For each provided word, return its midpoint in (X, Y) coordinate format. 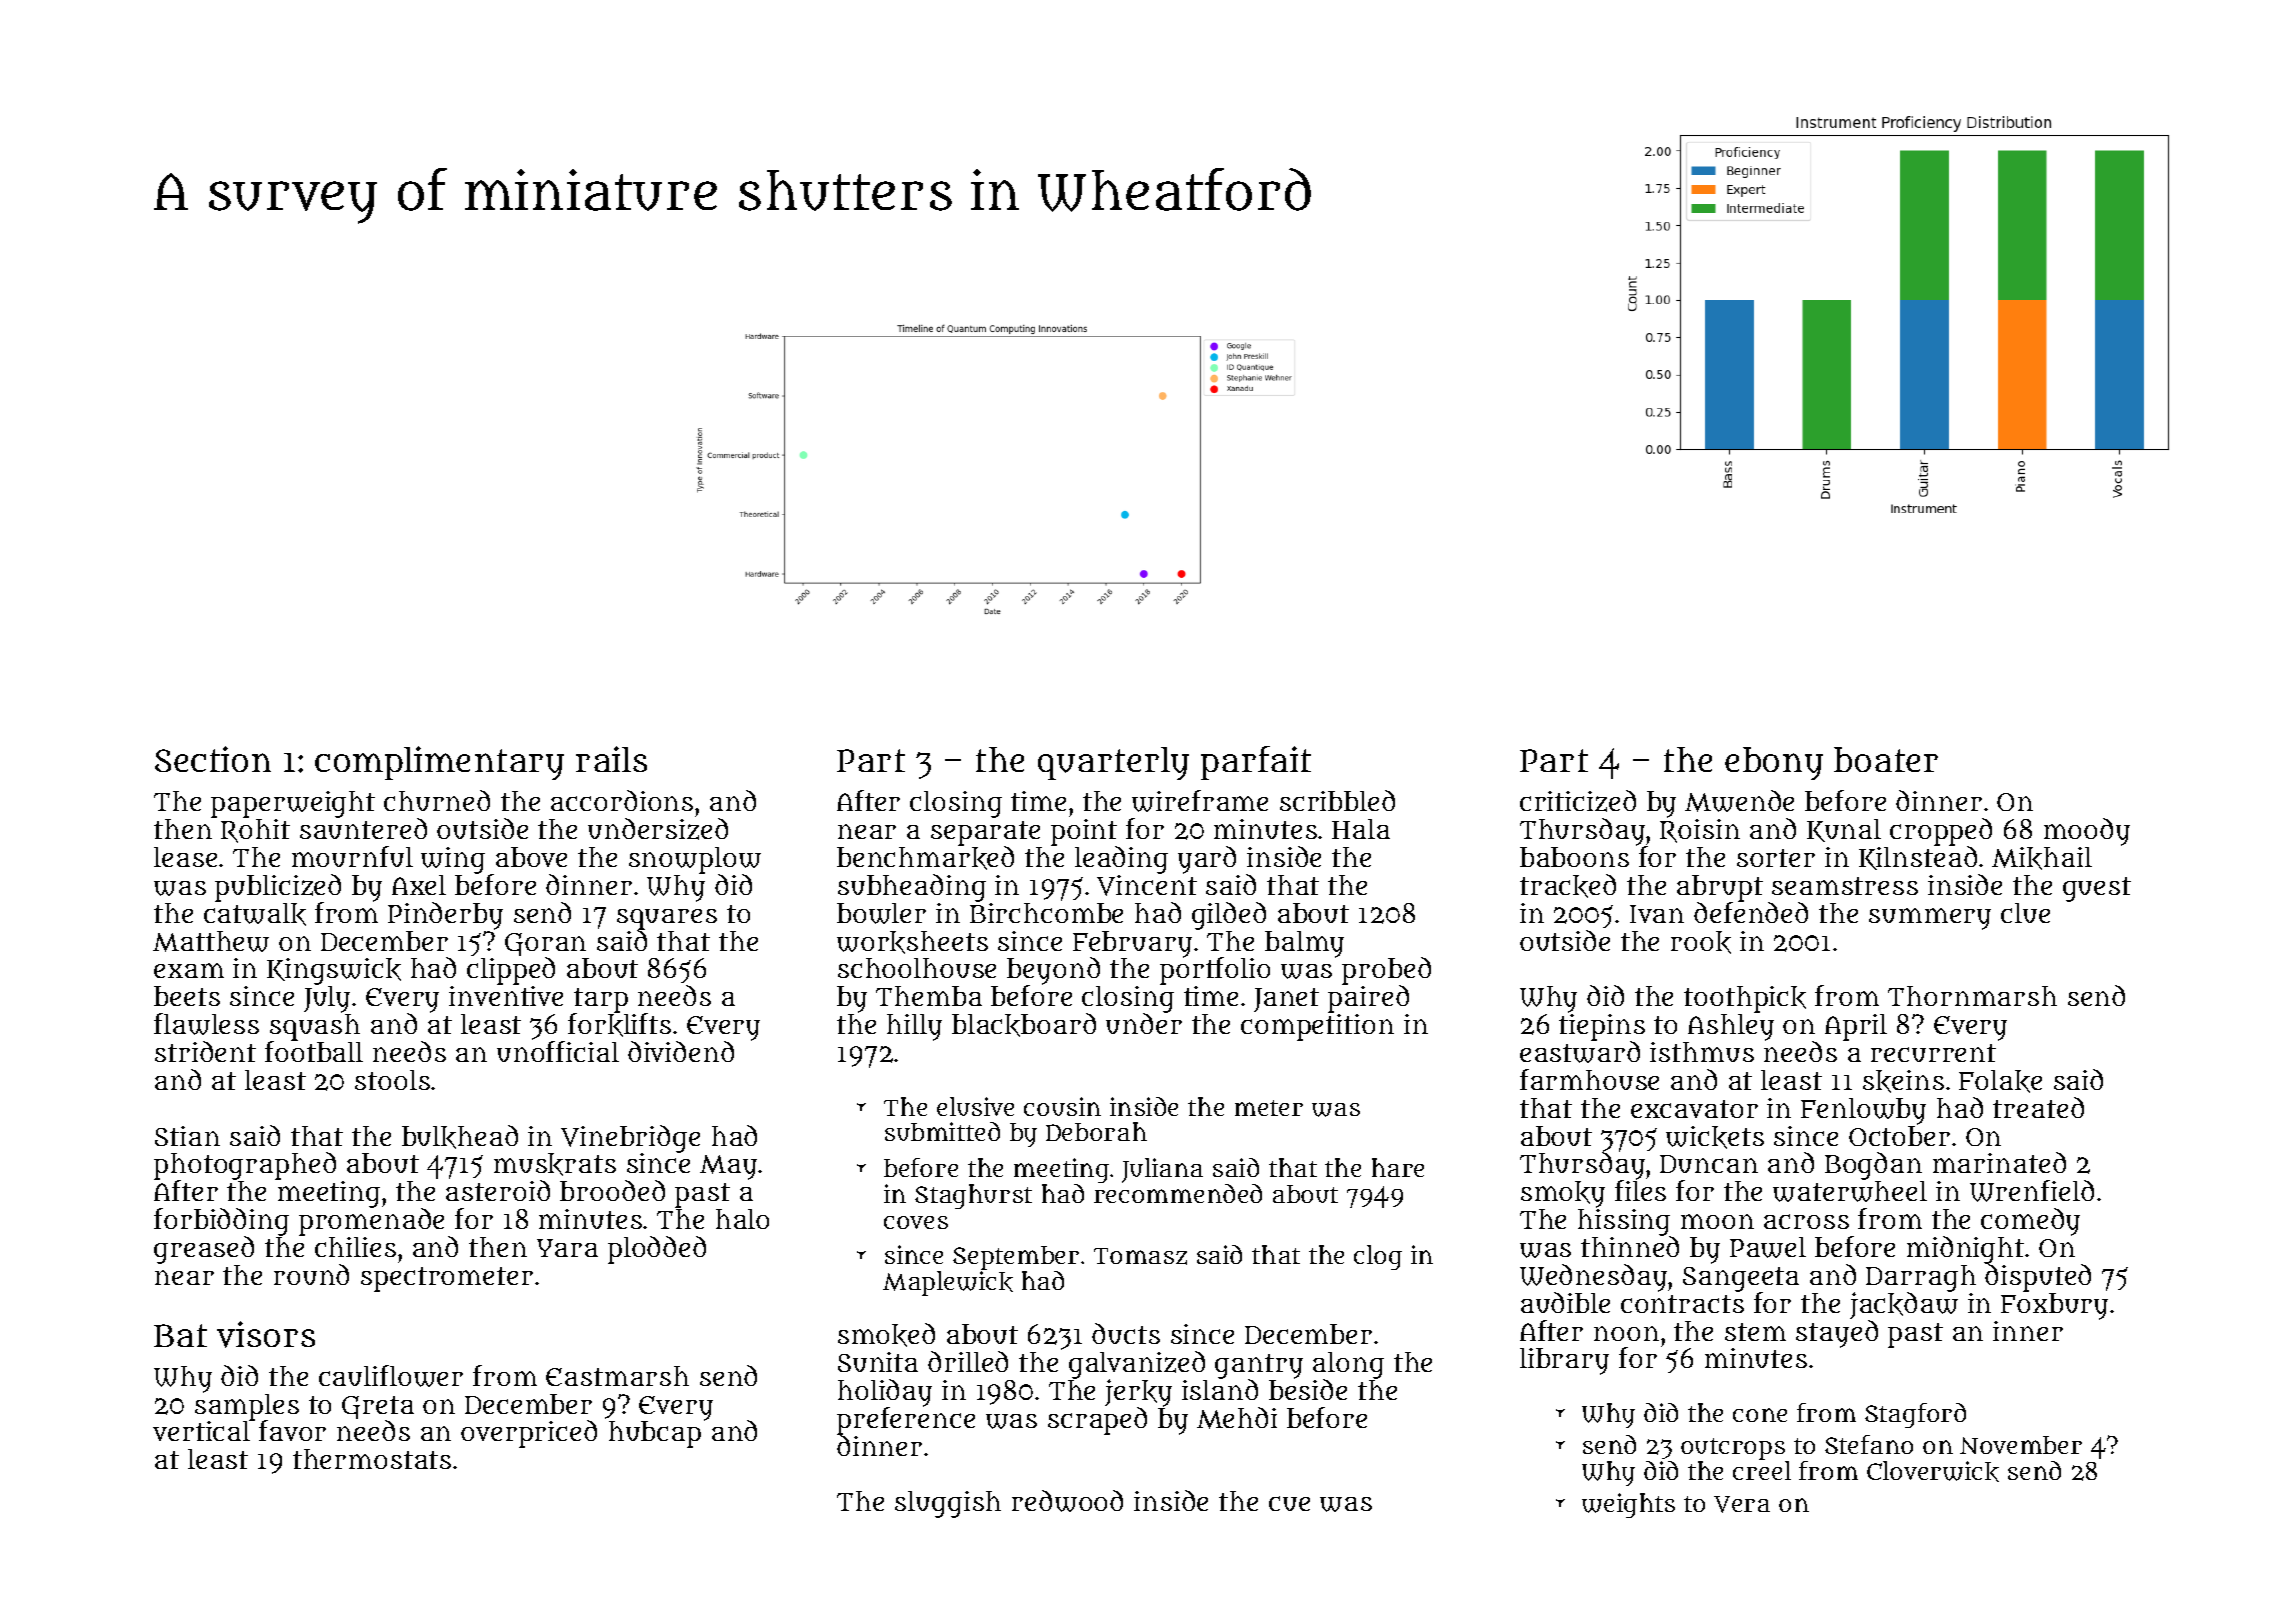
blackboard (1024, 1025)
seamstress (1845, 886)
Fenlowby (1863, 1111)
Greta (378, 1407)
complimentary (439, 763)
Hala (1361, 829)
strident (205, 1051)
